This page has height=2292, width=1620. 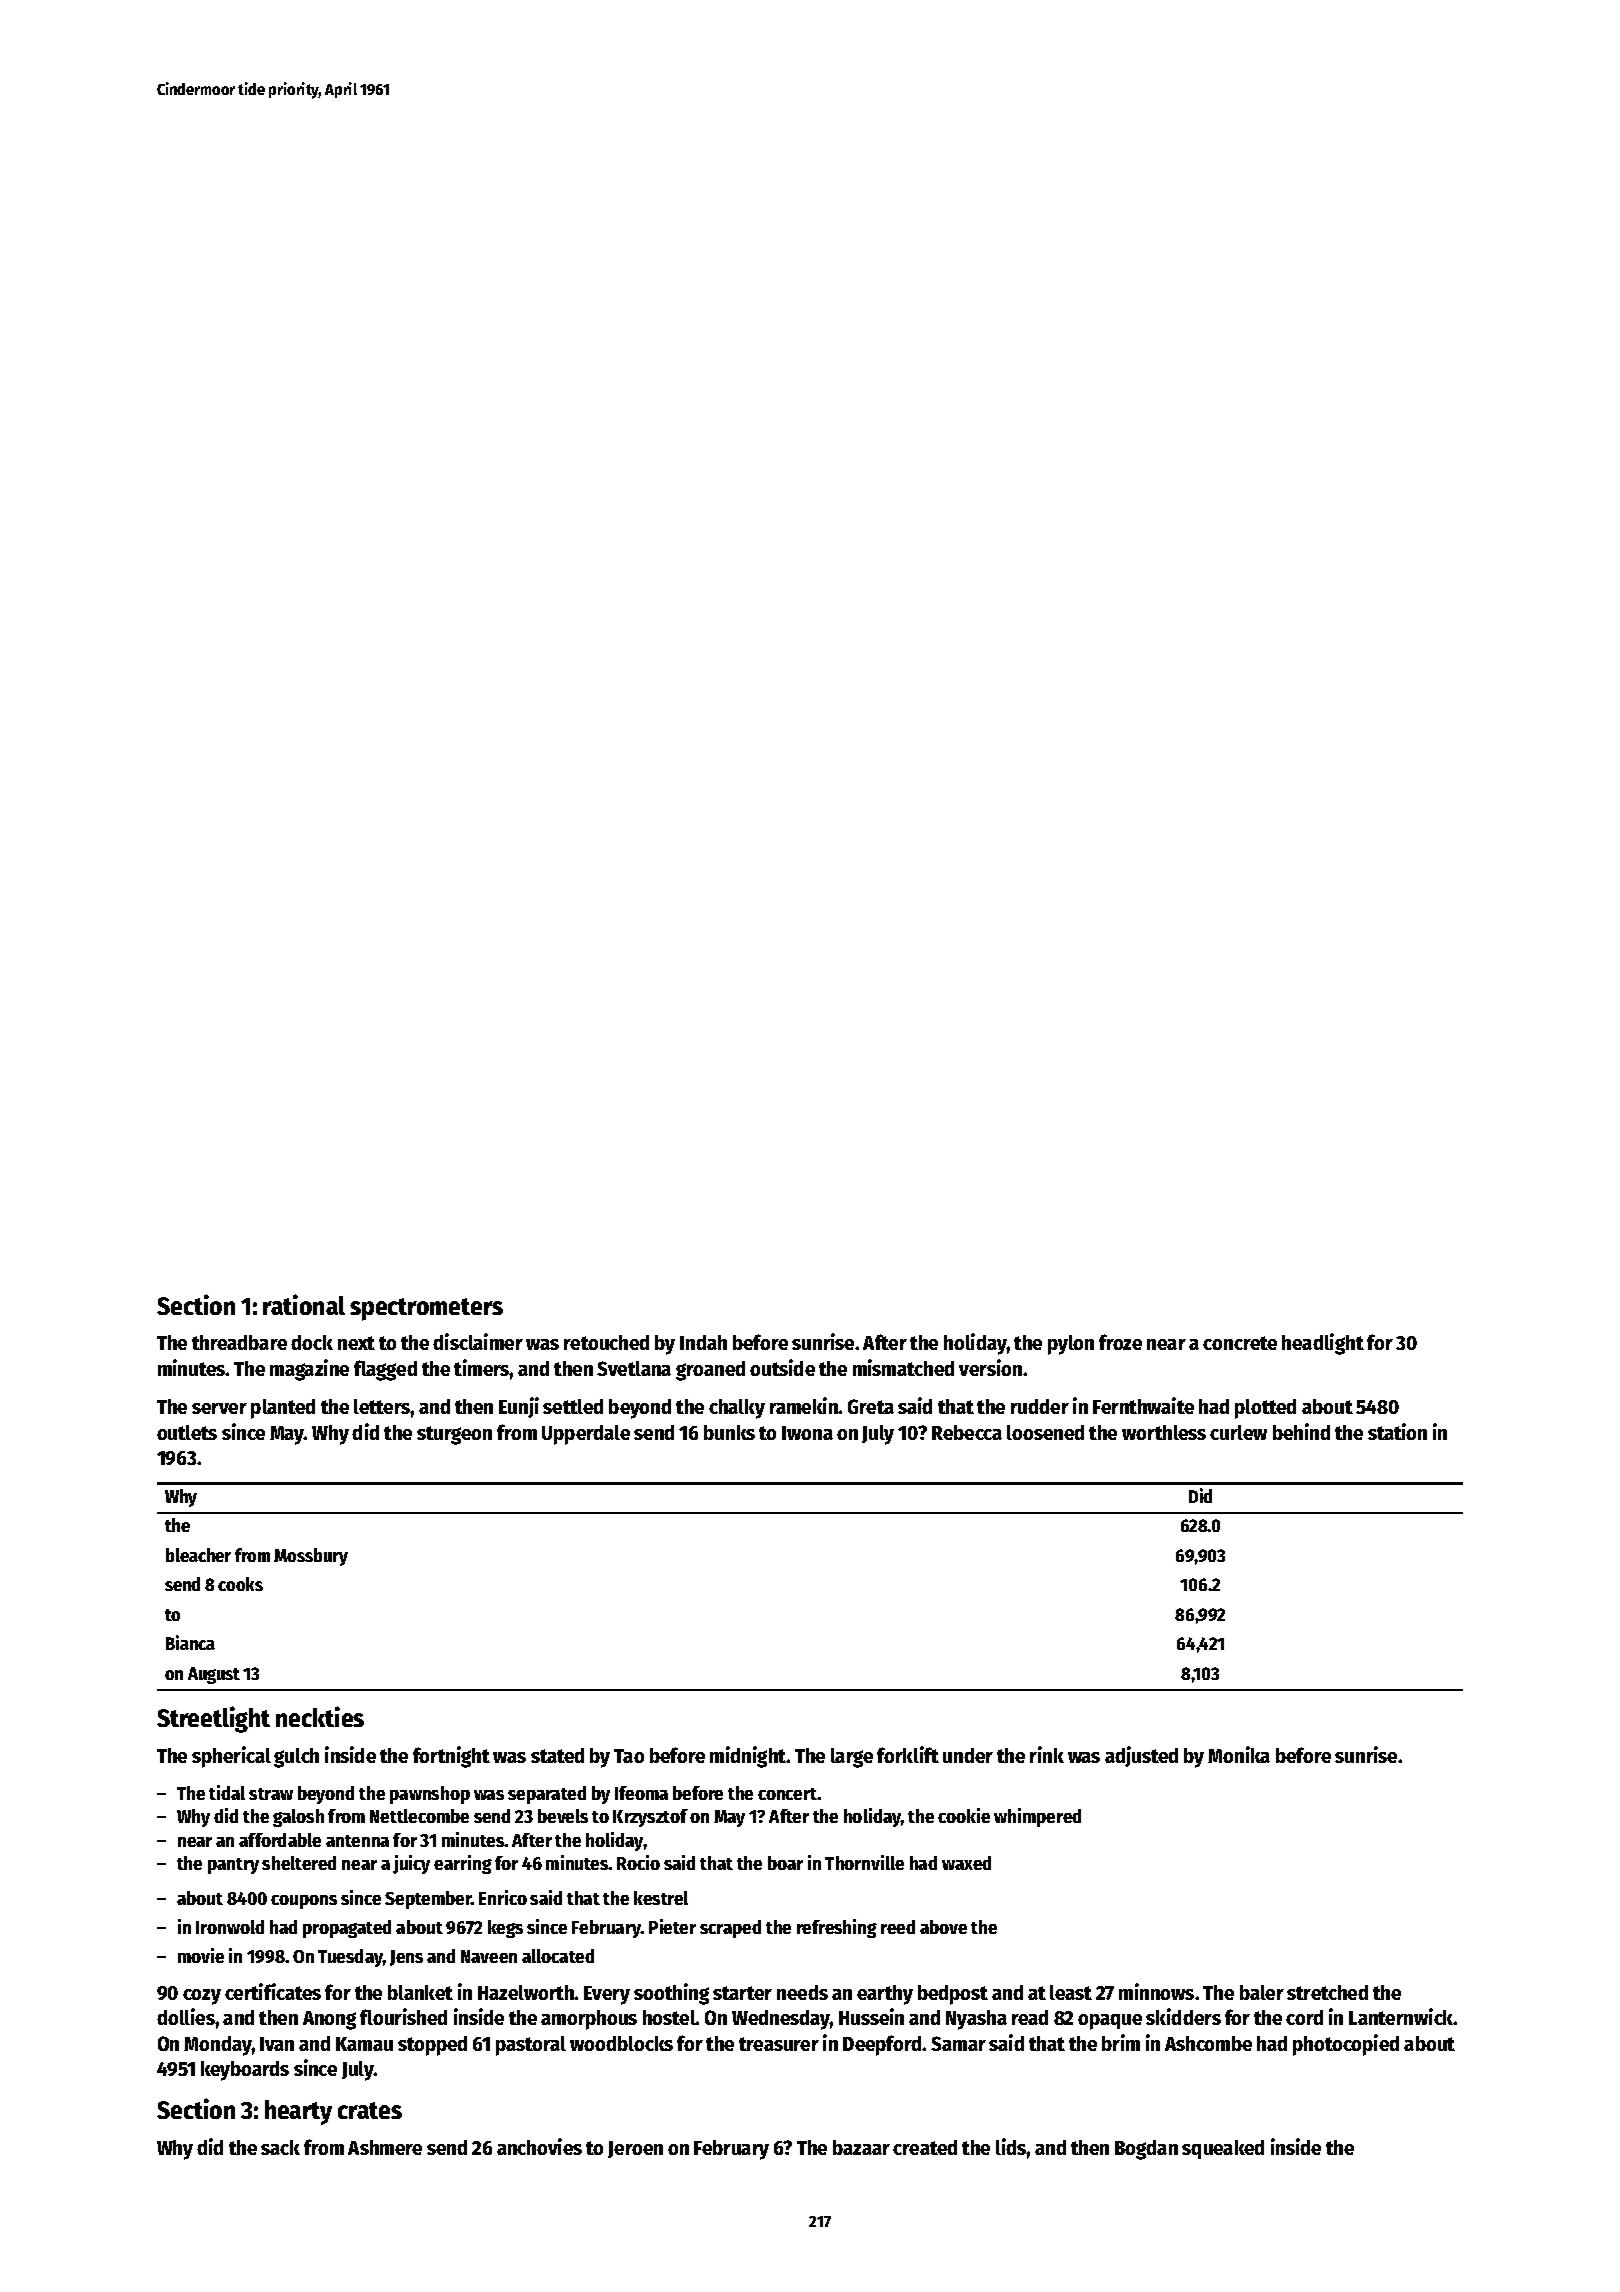 I want to click on adjusted, so click(x=1141, y=1756).
